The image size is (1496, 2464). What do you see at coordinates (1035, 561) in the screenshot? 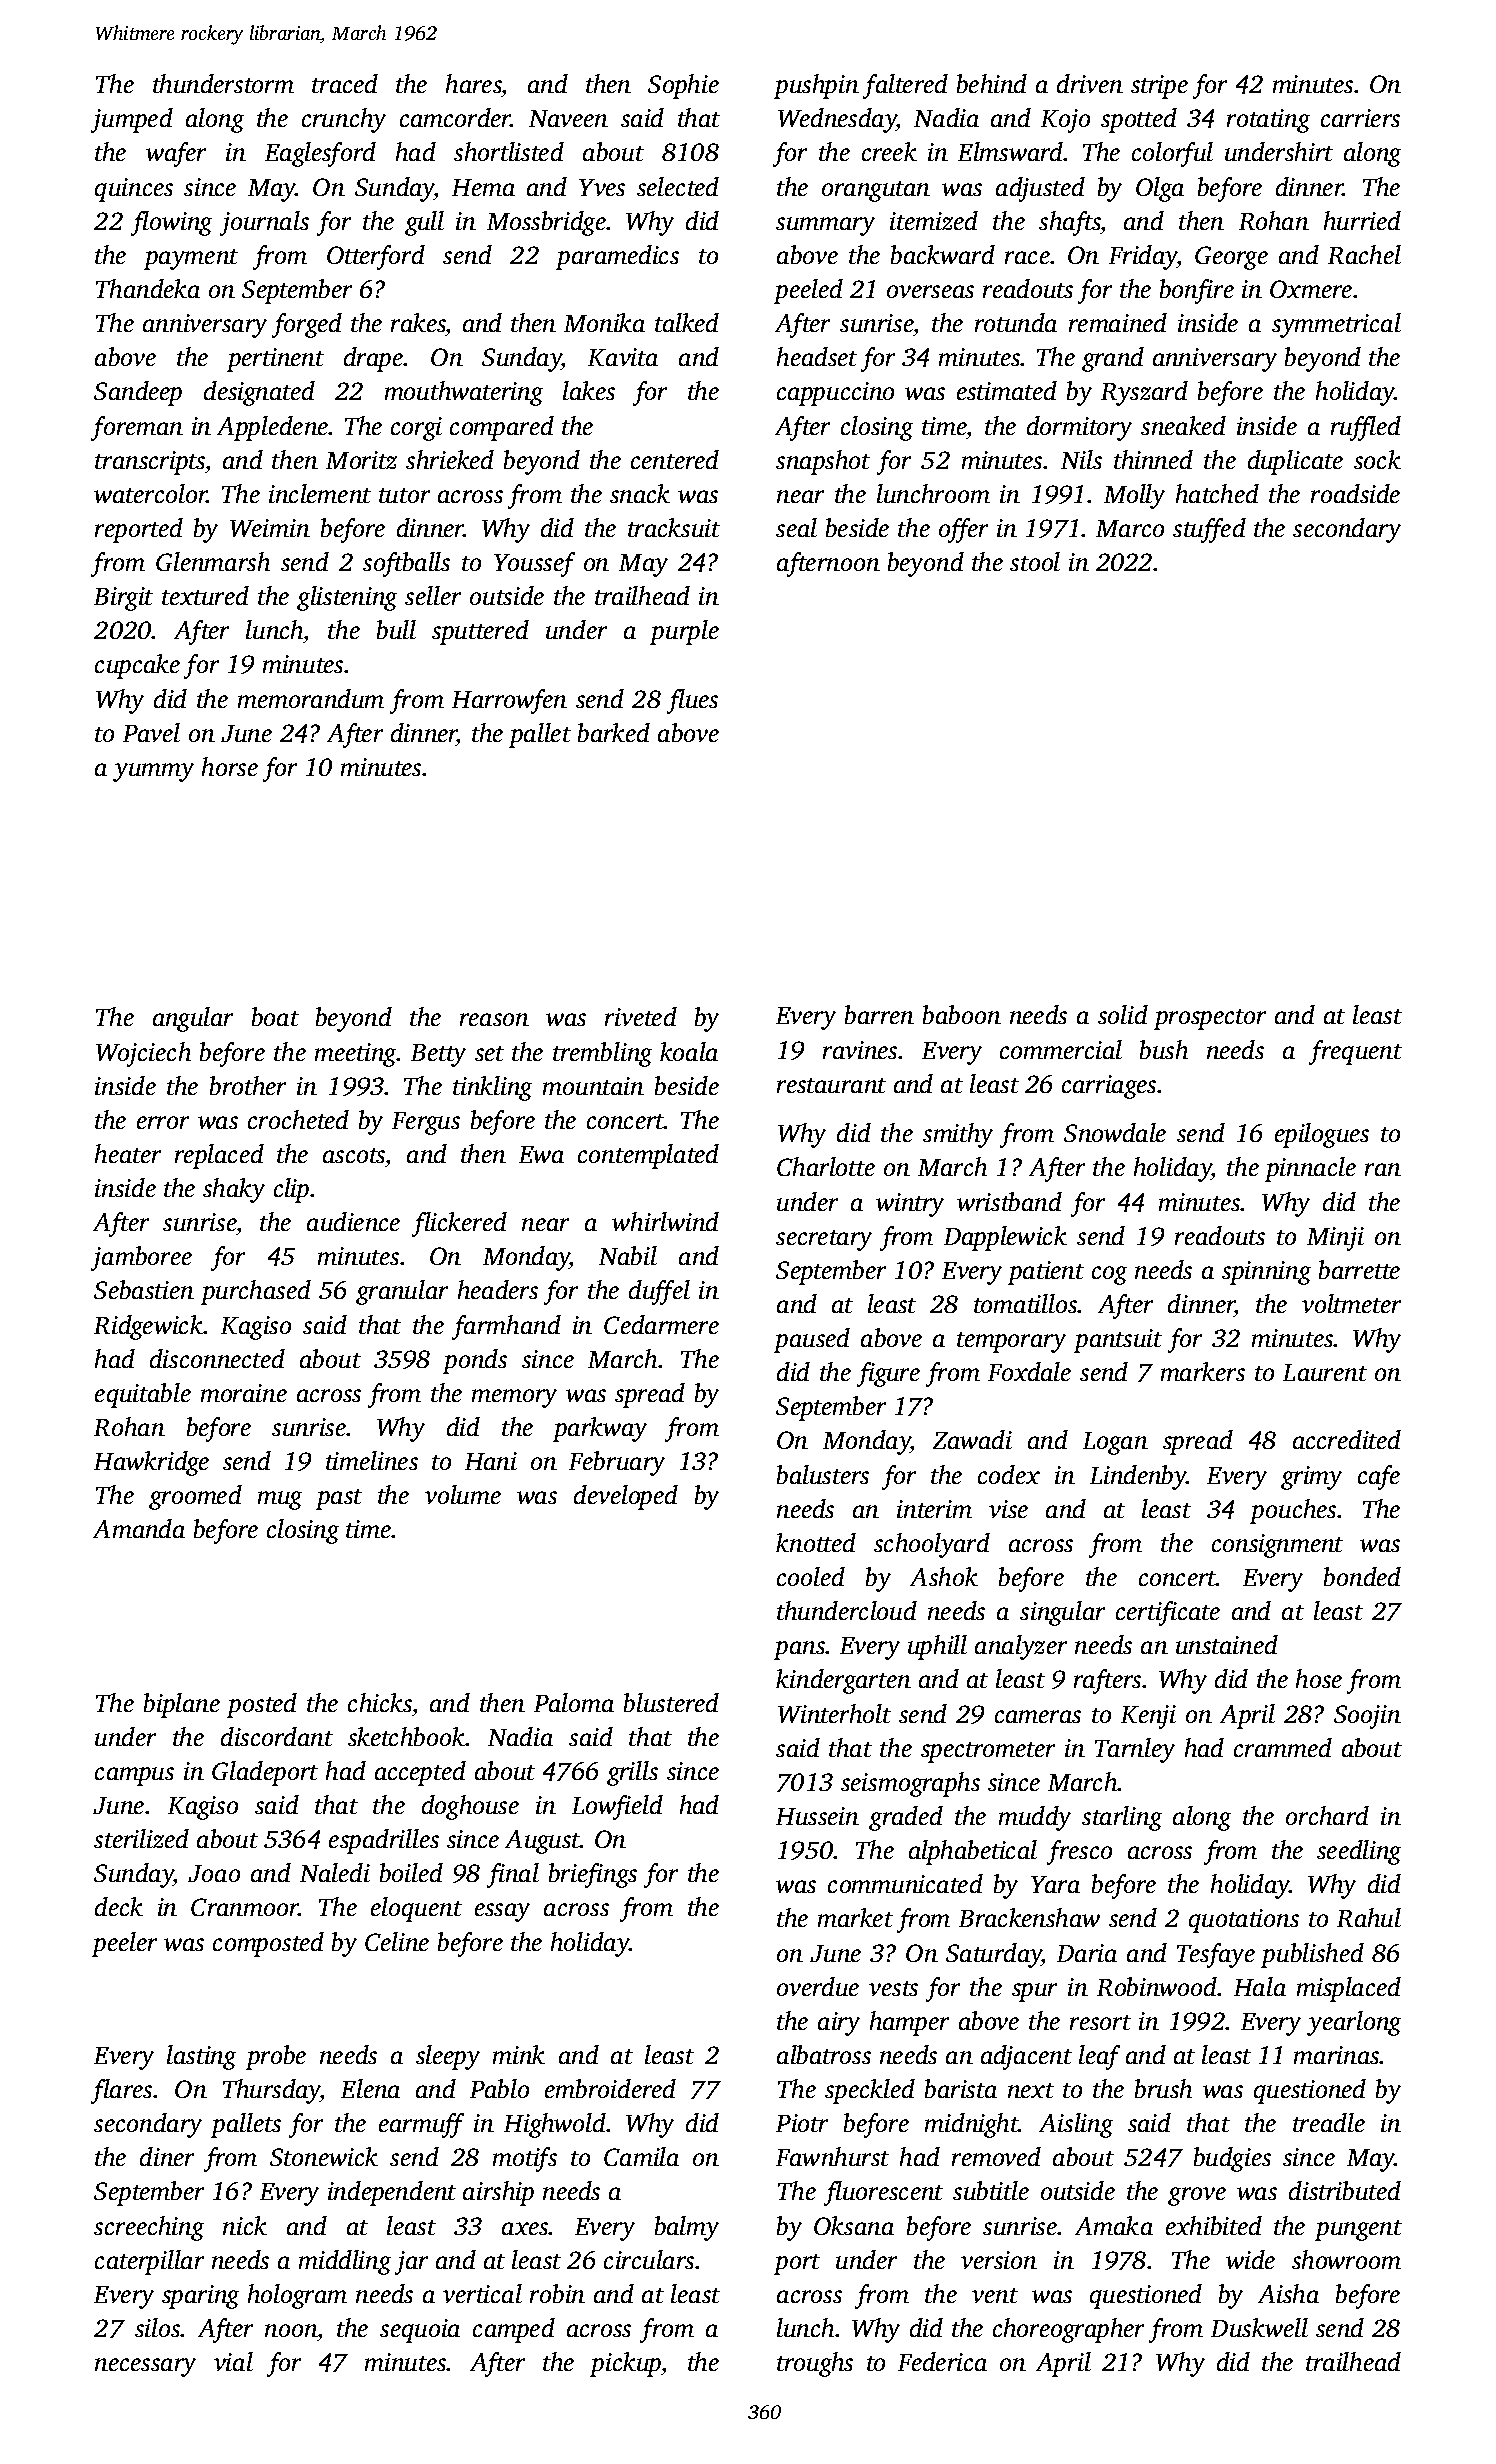
I see `stool` at bounding box center [1035, 561].
